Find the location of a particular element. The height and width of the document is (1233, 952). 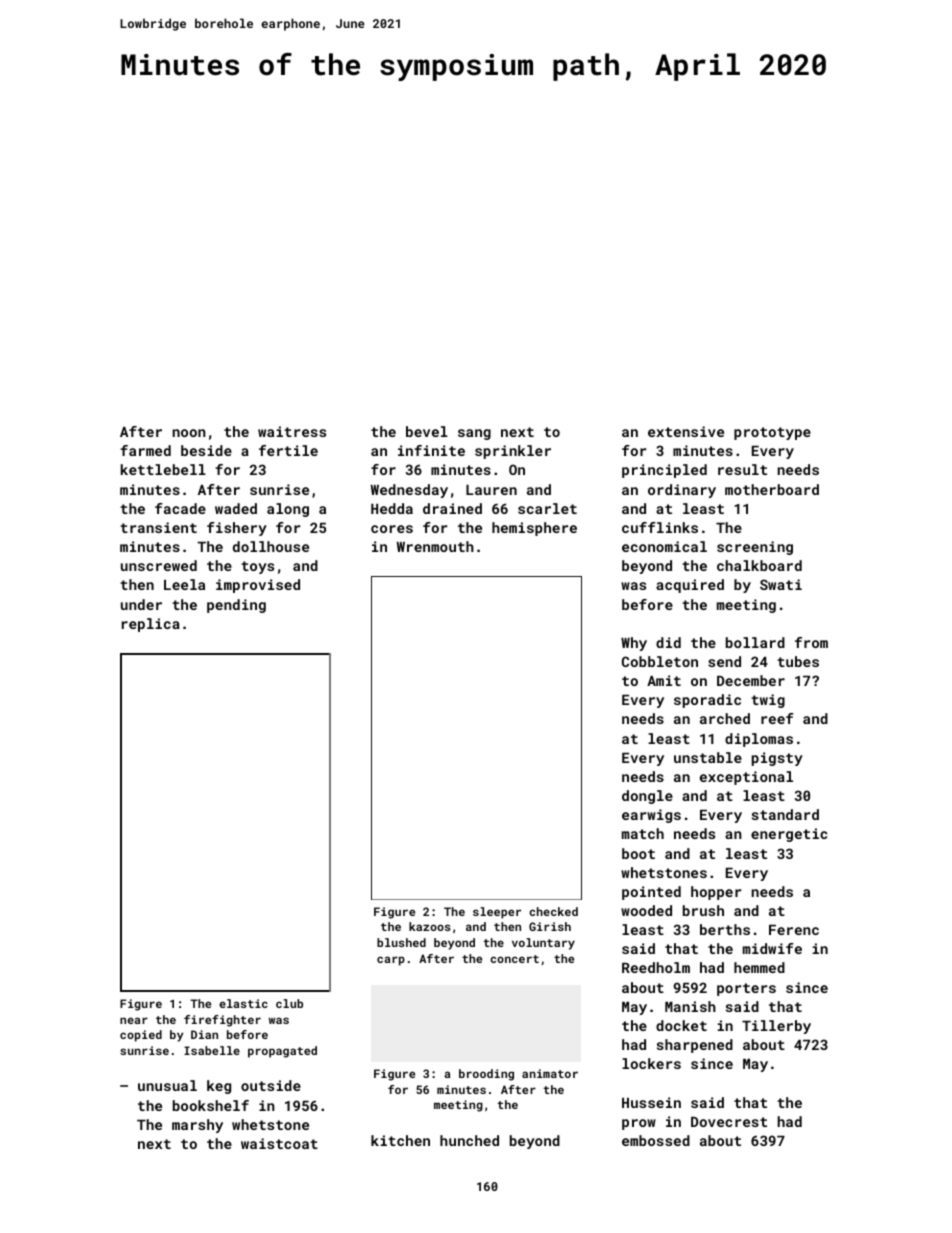

elastic is located at coordinates (243, 1003).
